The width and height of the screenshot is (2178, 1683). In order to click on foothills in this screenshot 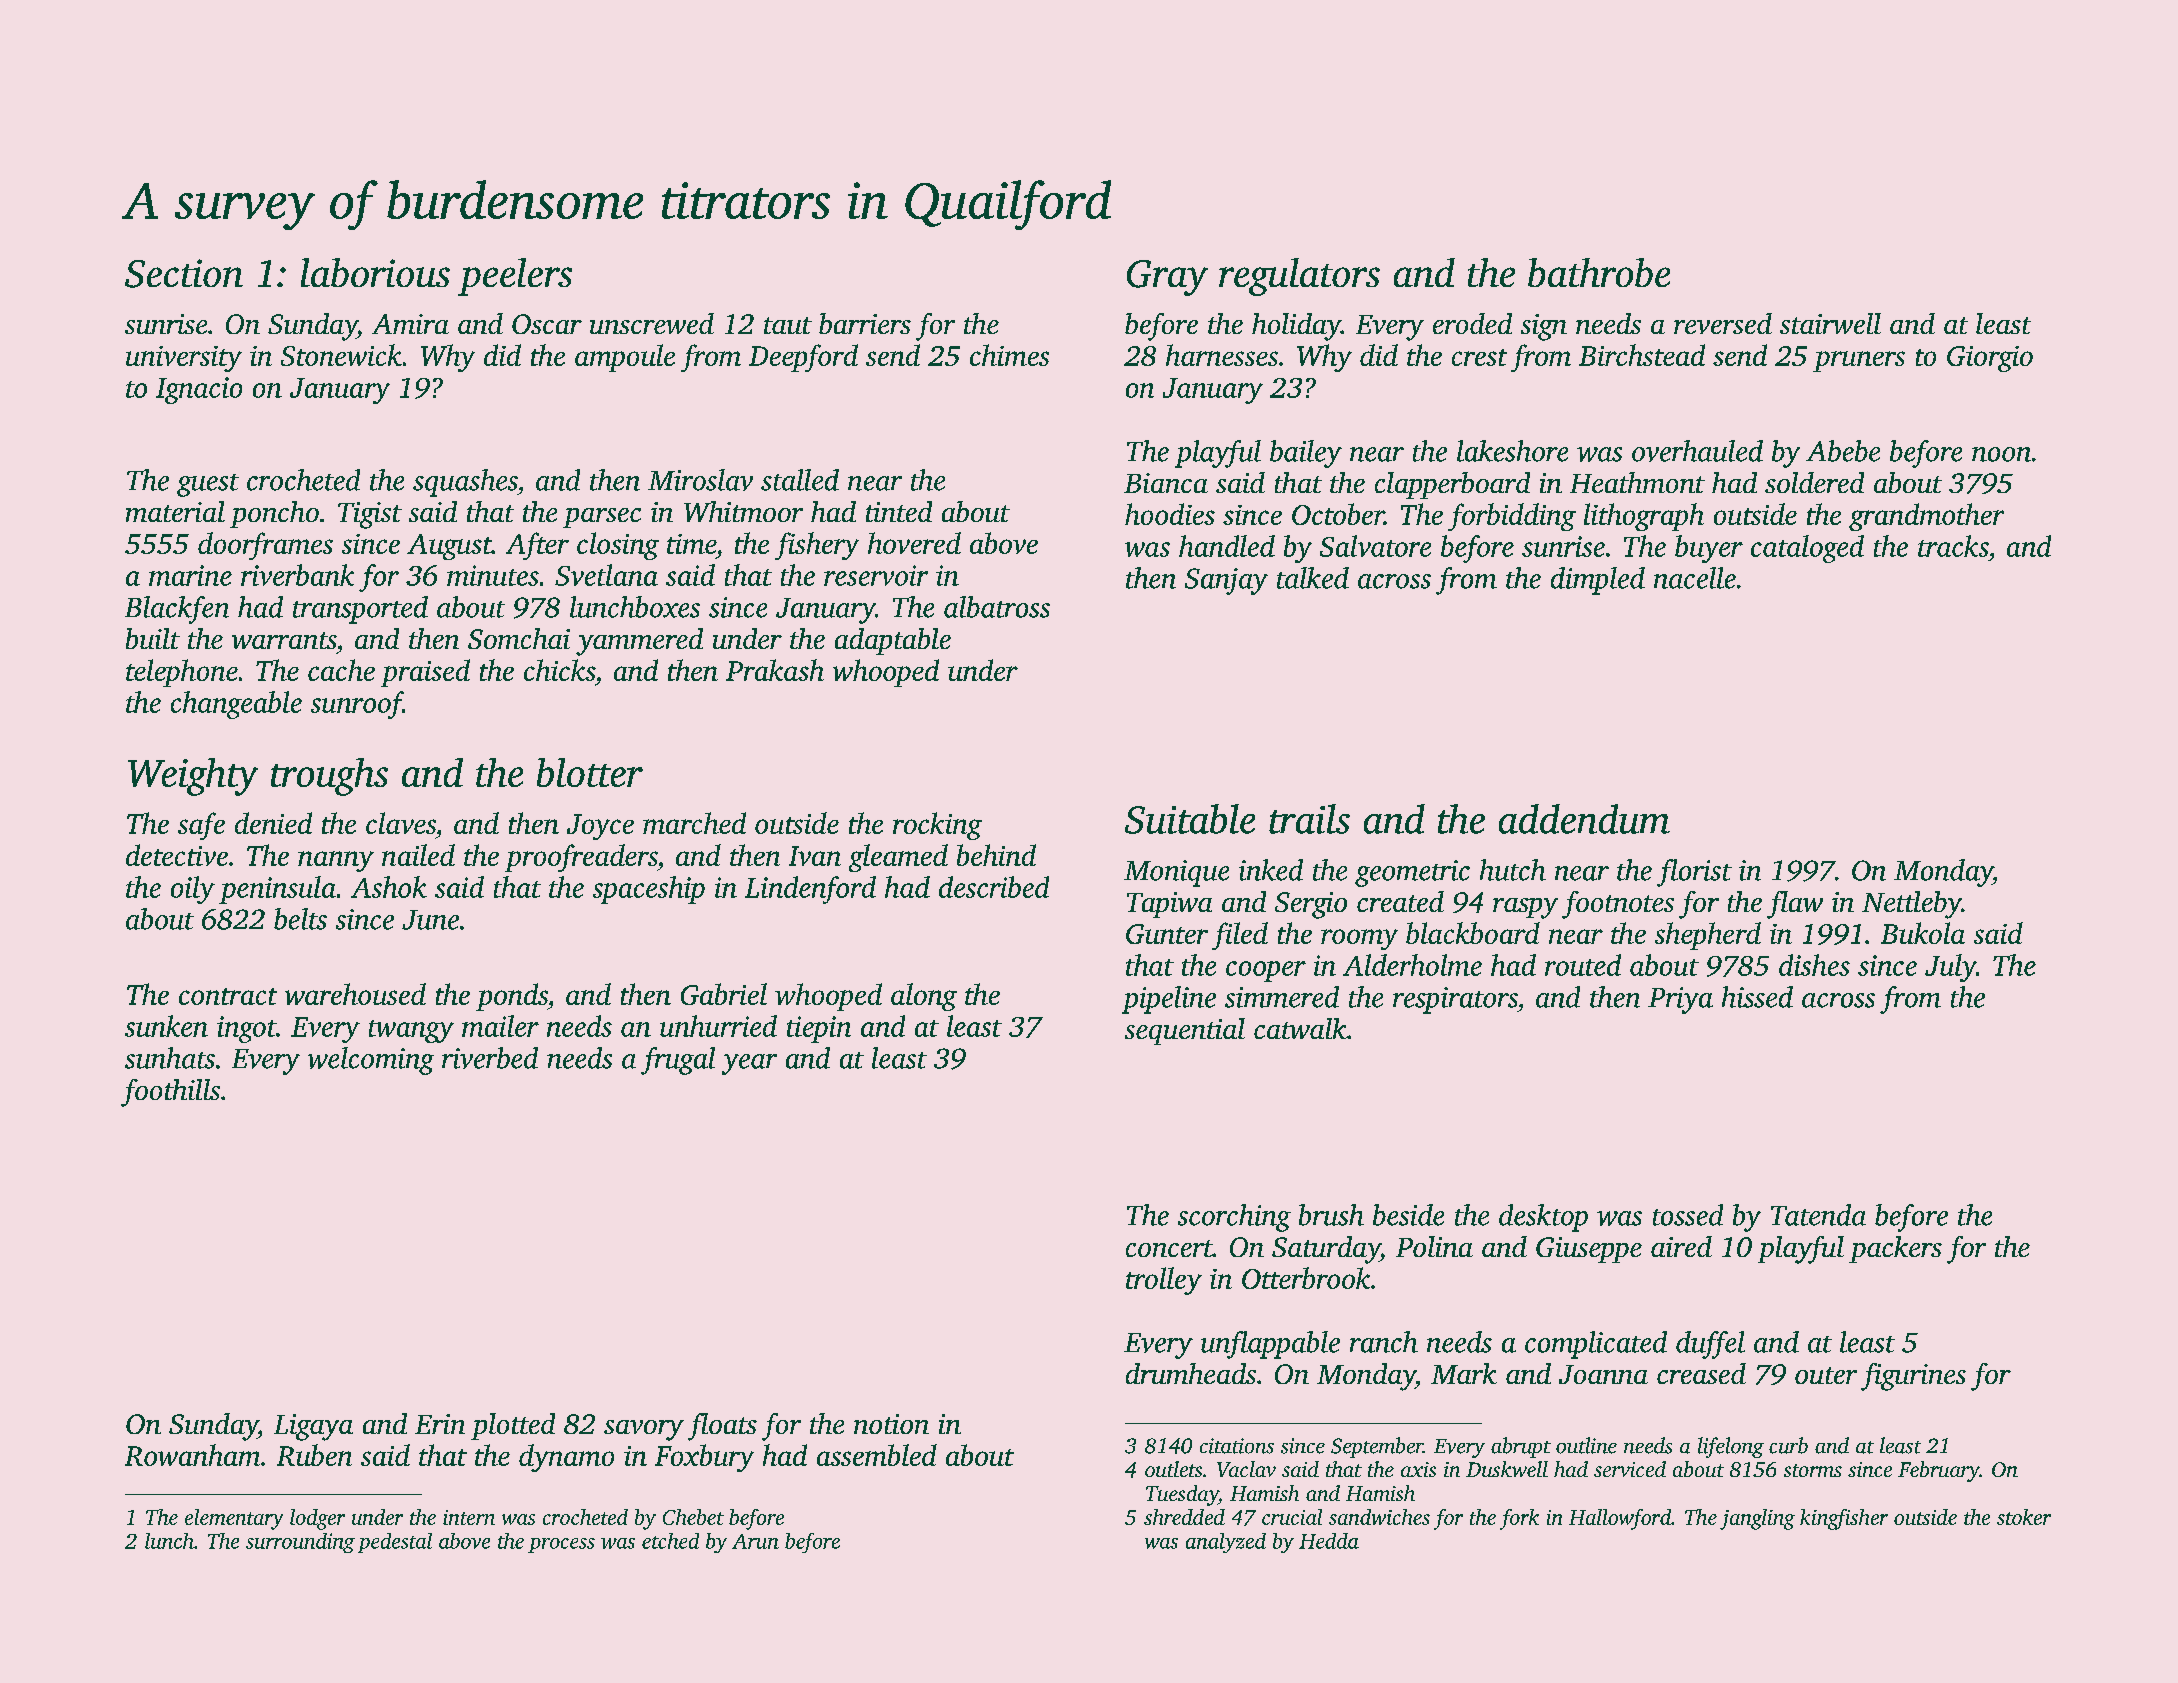, I will do `click(170, 1093)`.
